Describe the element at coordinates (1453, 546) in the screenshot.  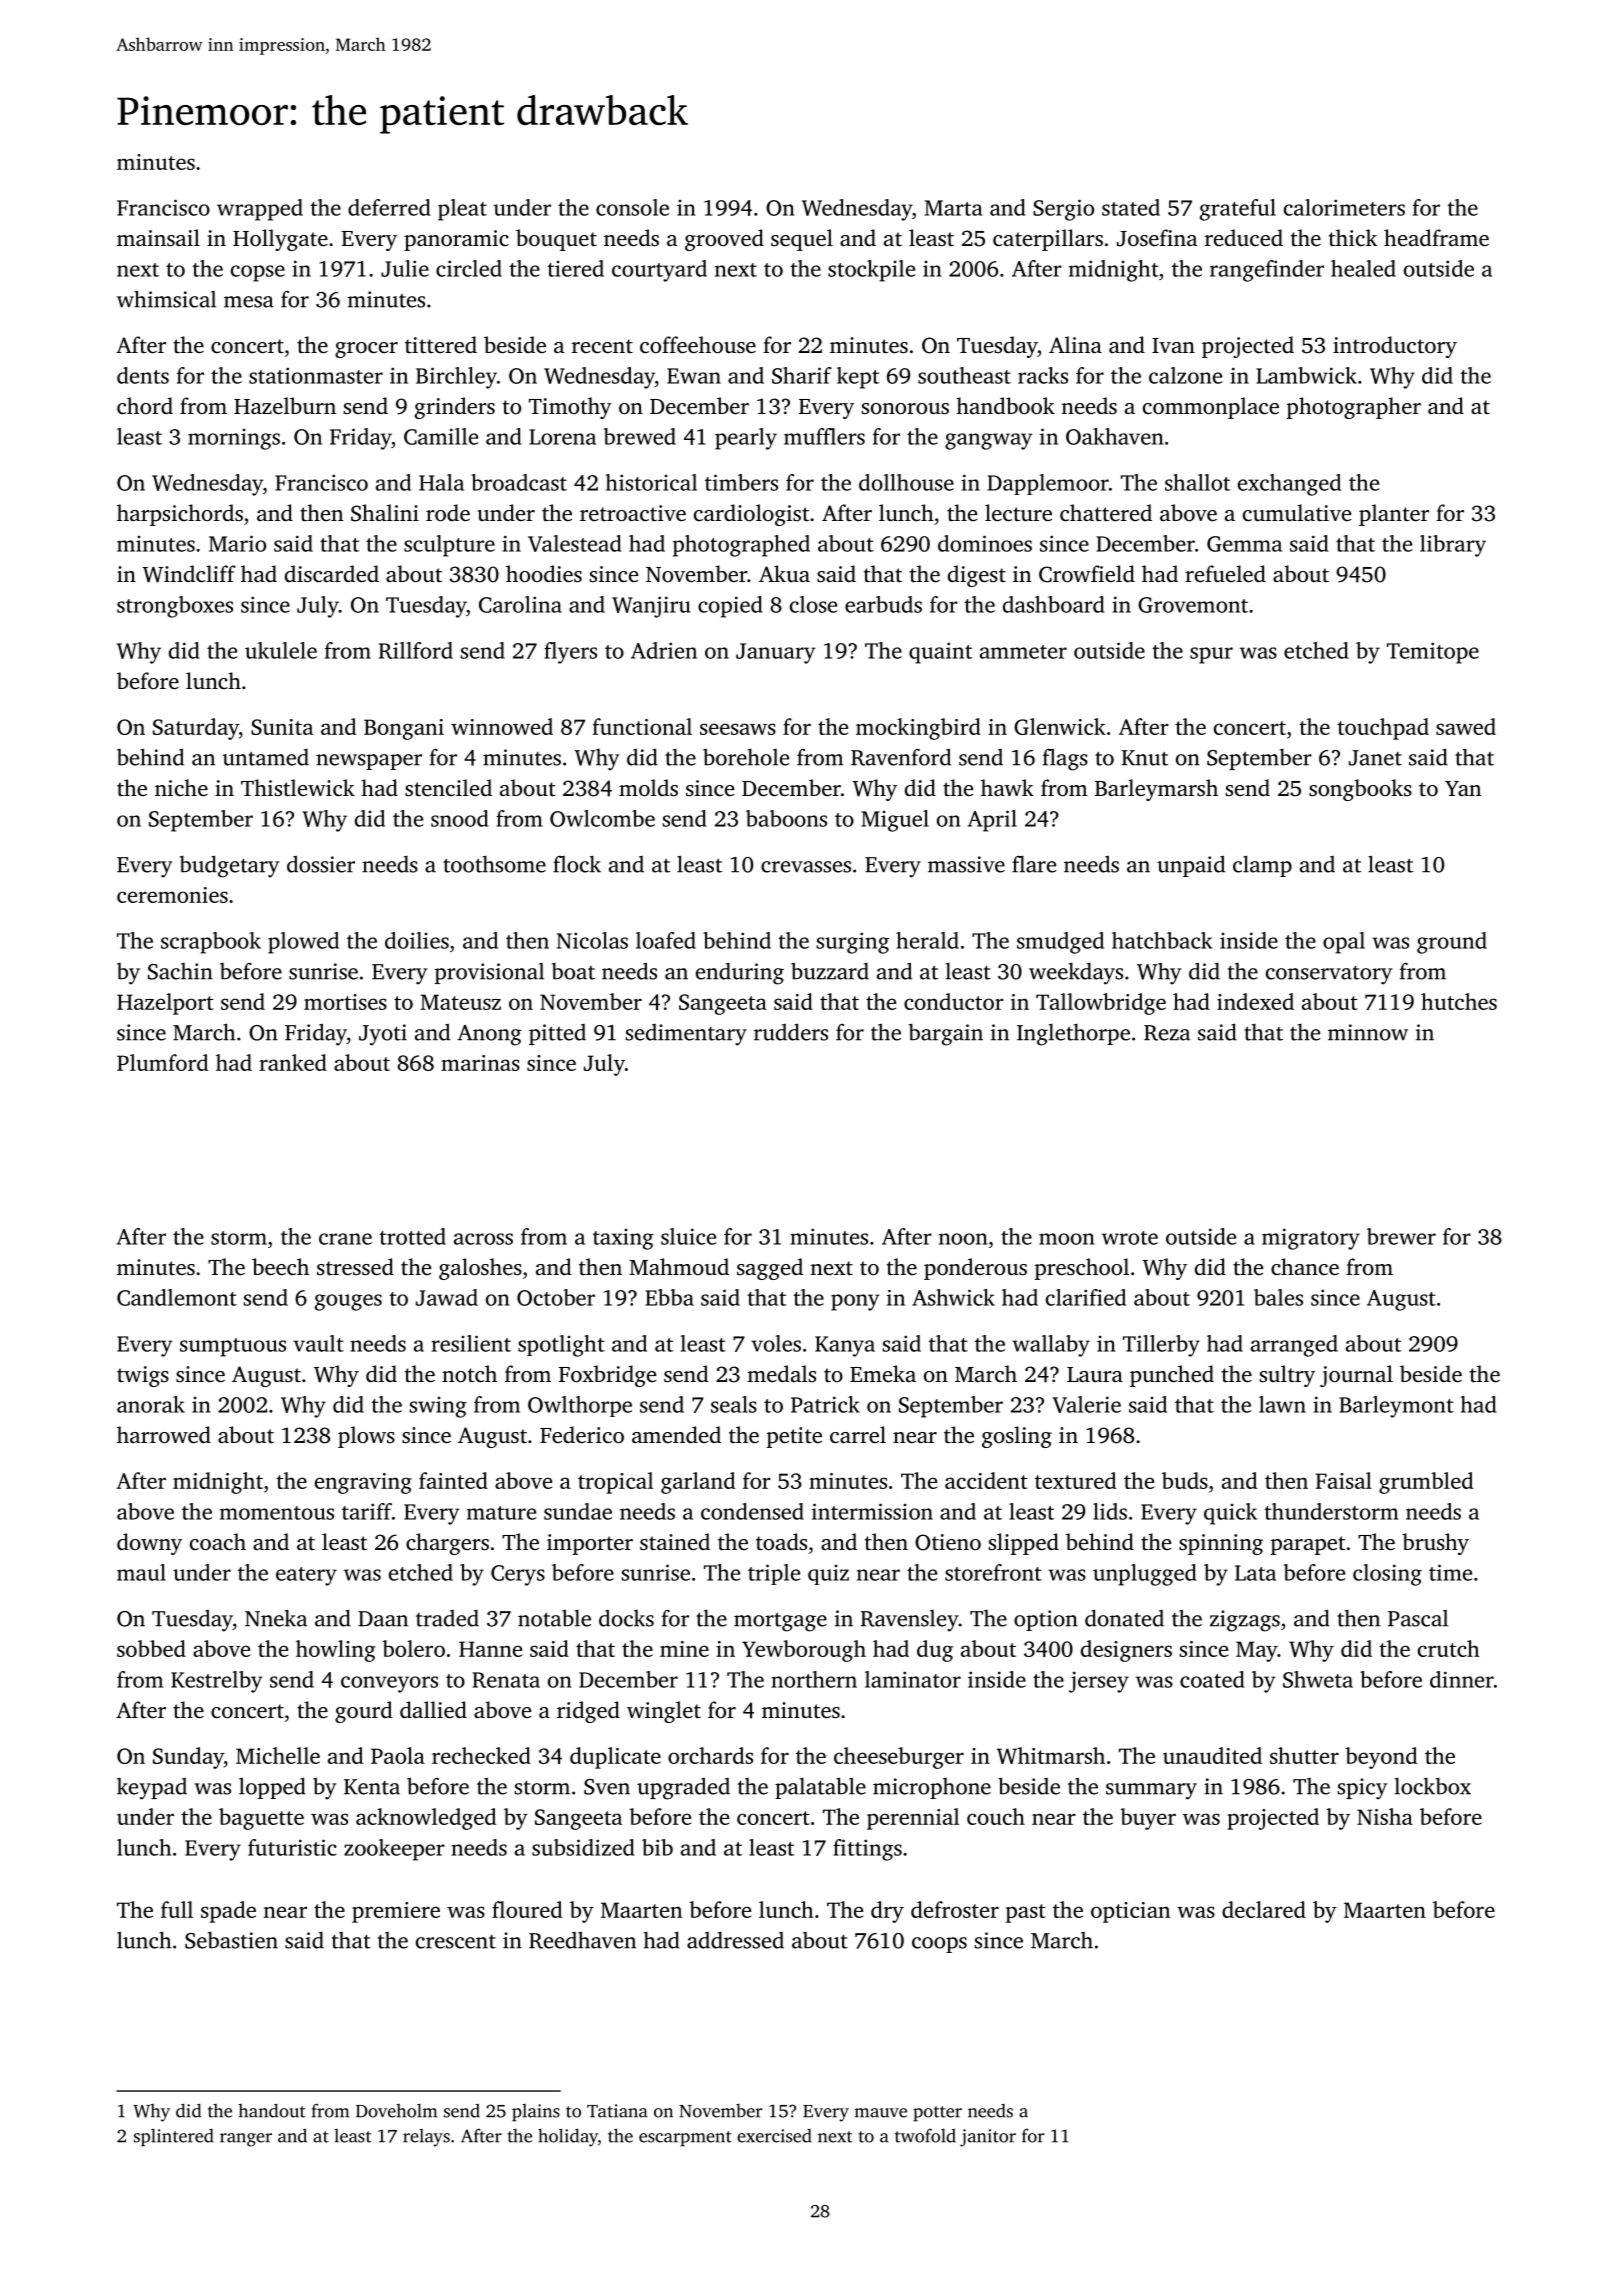
I see `library` at that location.
